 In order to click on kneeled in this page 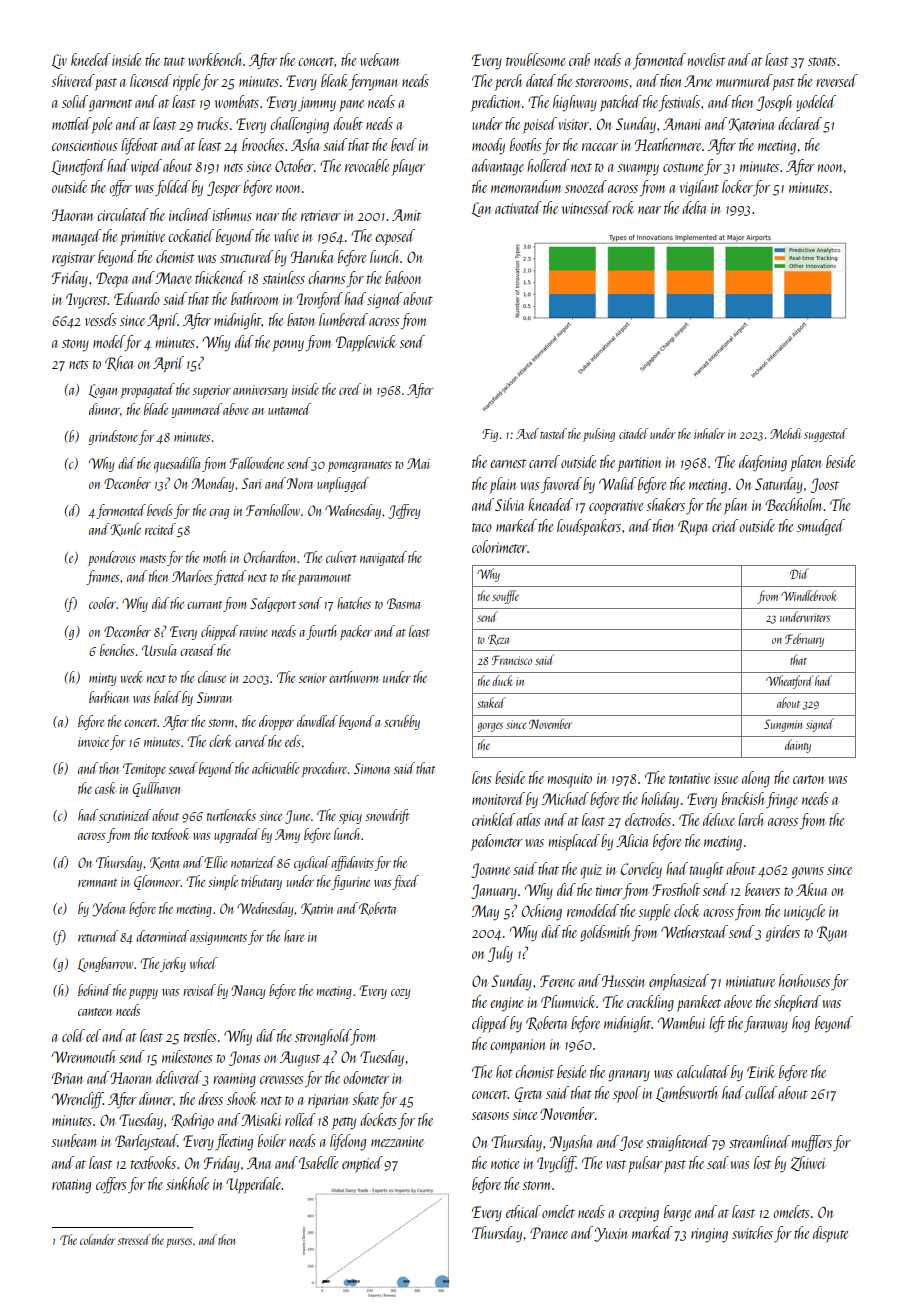, I will do `click(91, 59)`.
